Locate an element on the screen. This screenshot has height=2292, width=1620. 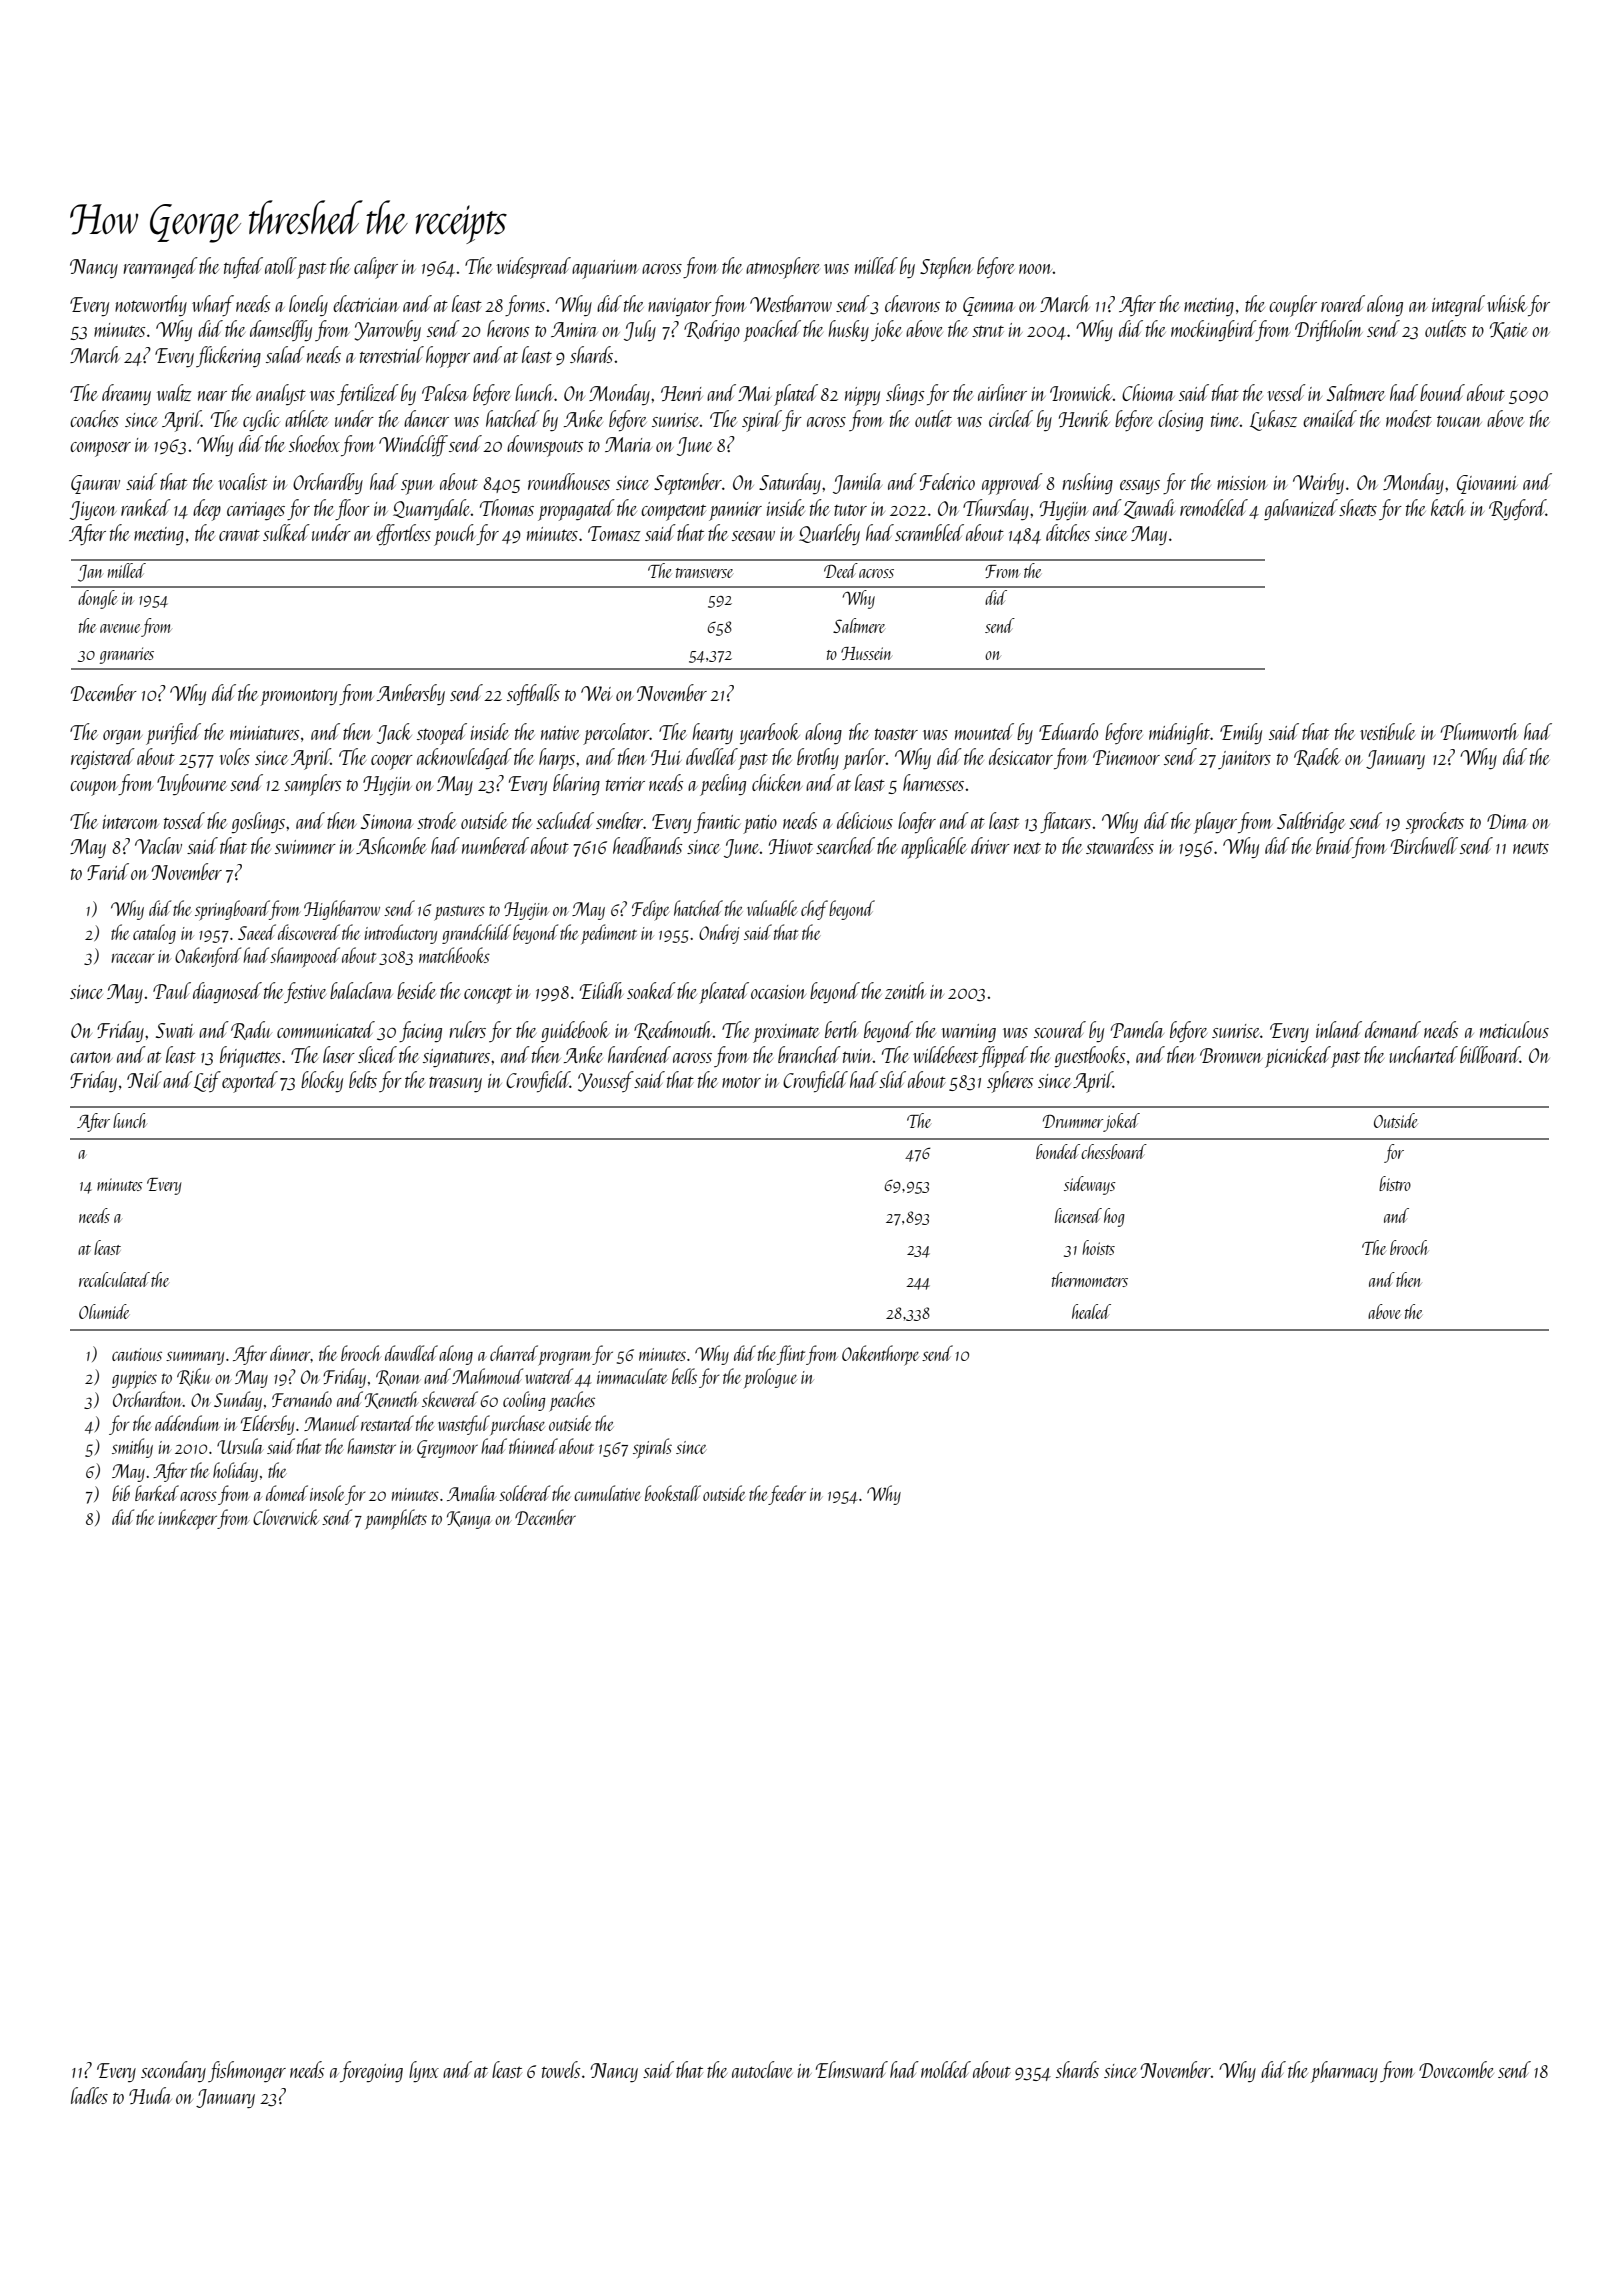
fishmonger is located at coordinates (247, 2071).
